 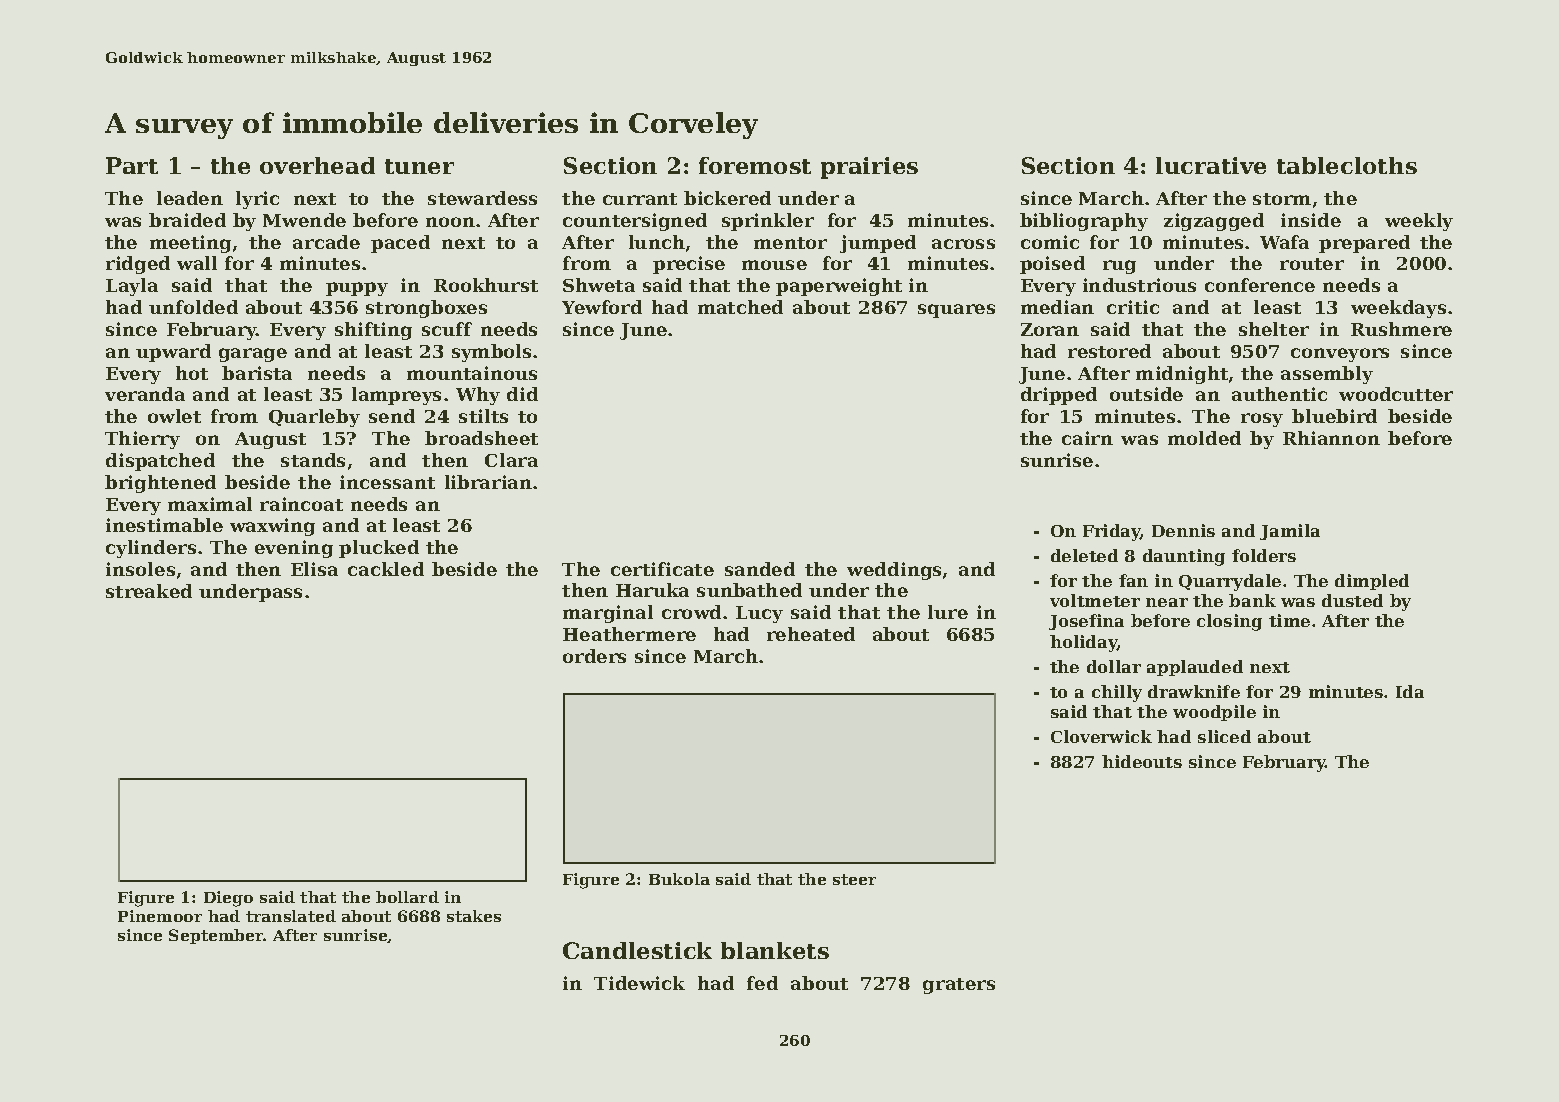 I want to click on Tidewick, so click(x=639, y=983).
